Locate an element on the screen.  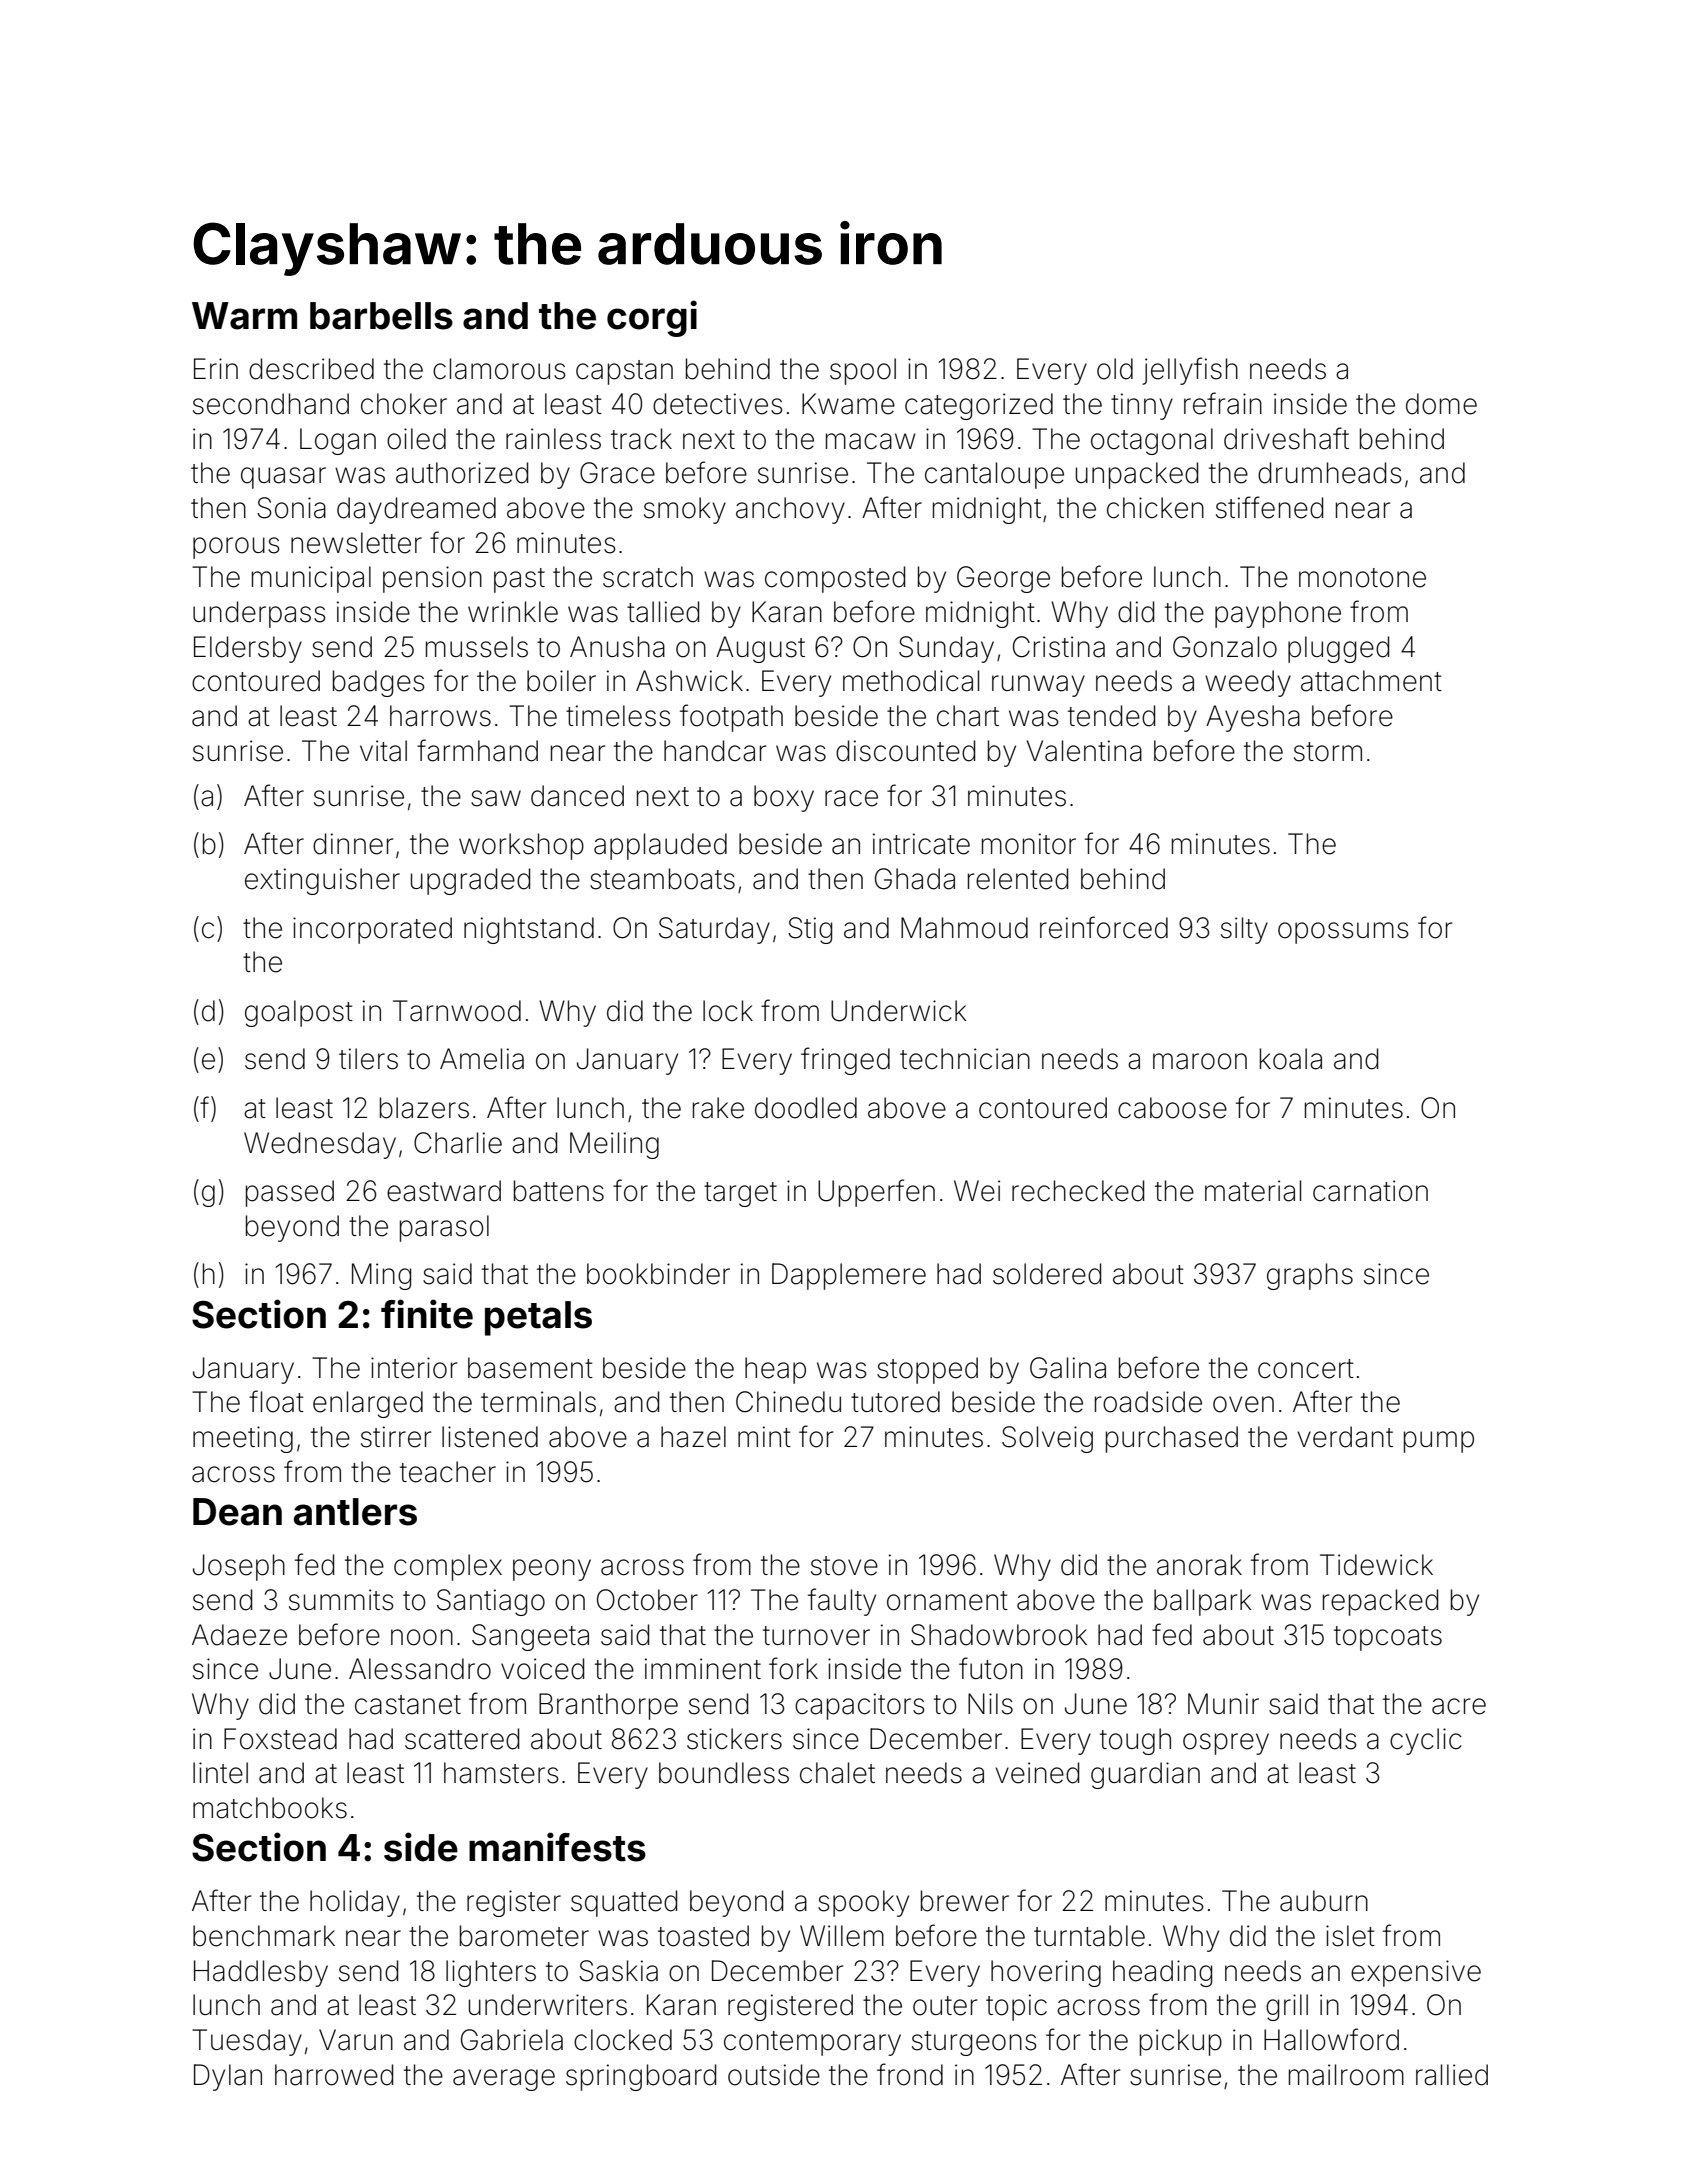
clamorous is located at coordinates (499, 369).
